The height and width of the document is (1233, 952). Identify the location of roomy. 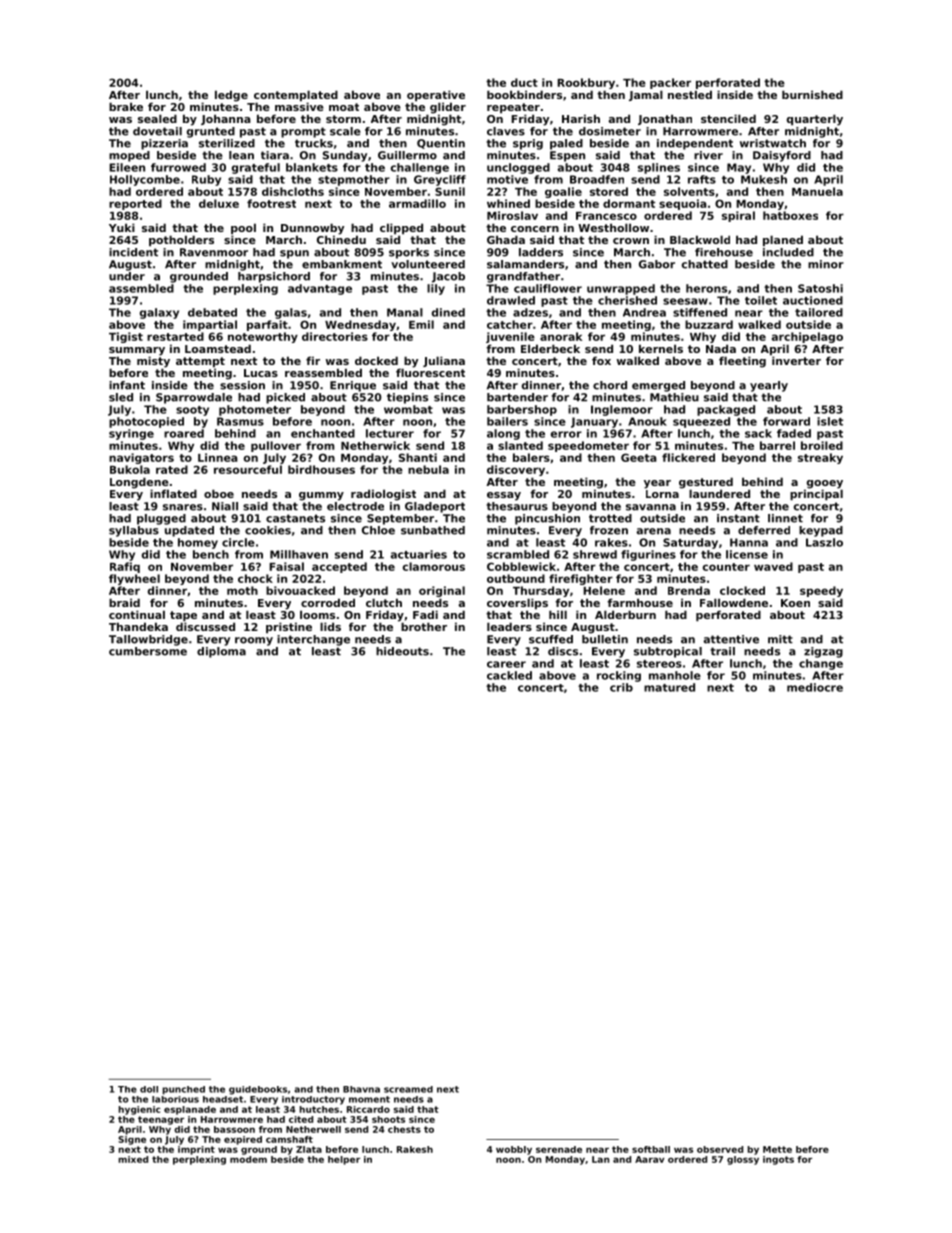
(254, 641).
